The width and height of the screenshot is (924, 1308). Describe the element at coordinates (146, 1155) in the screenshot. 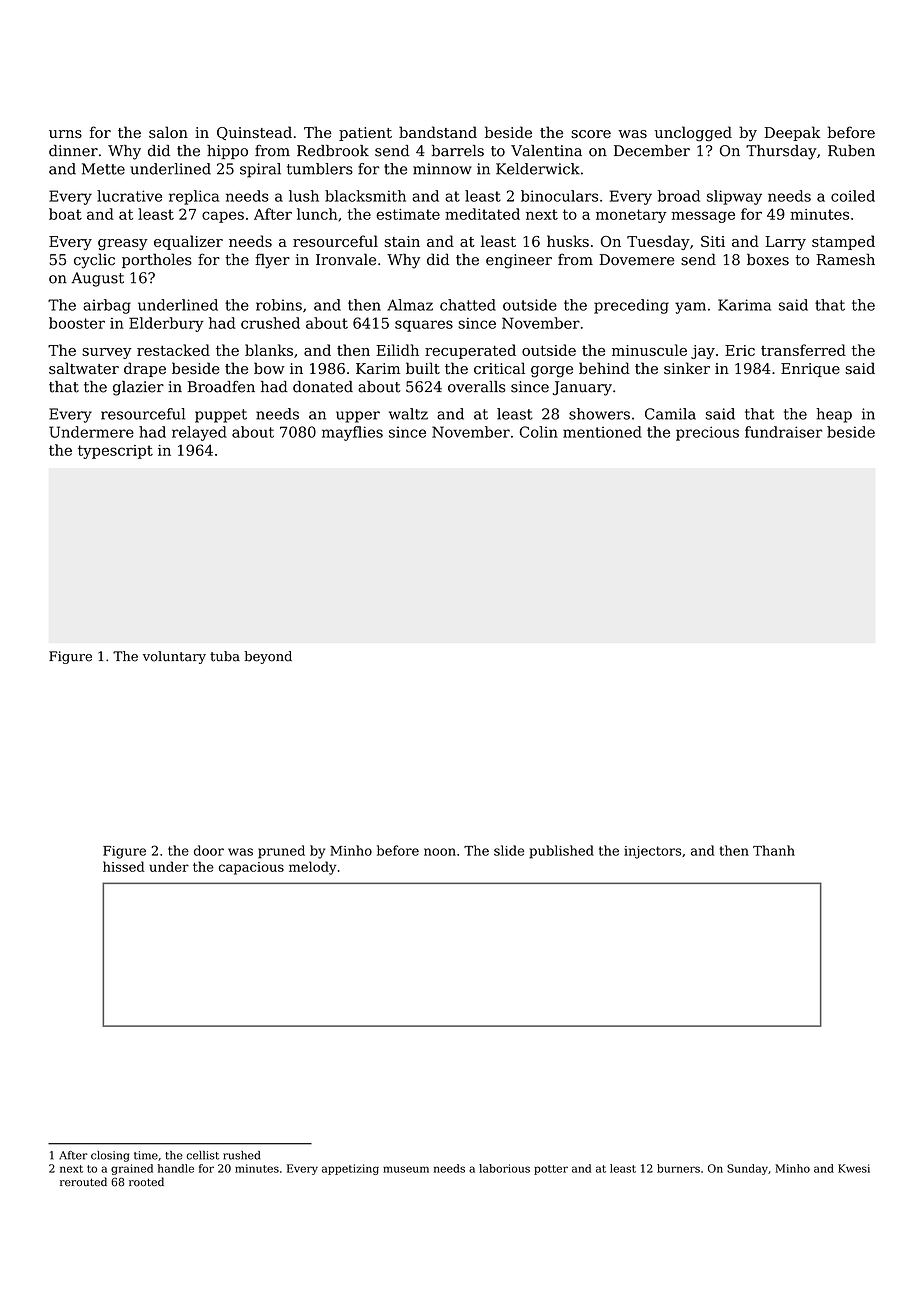

I see `time` at that location.
